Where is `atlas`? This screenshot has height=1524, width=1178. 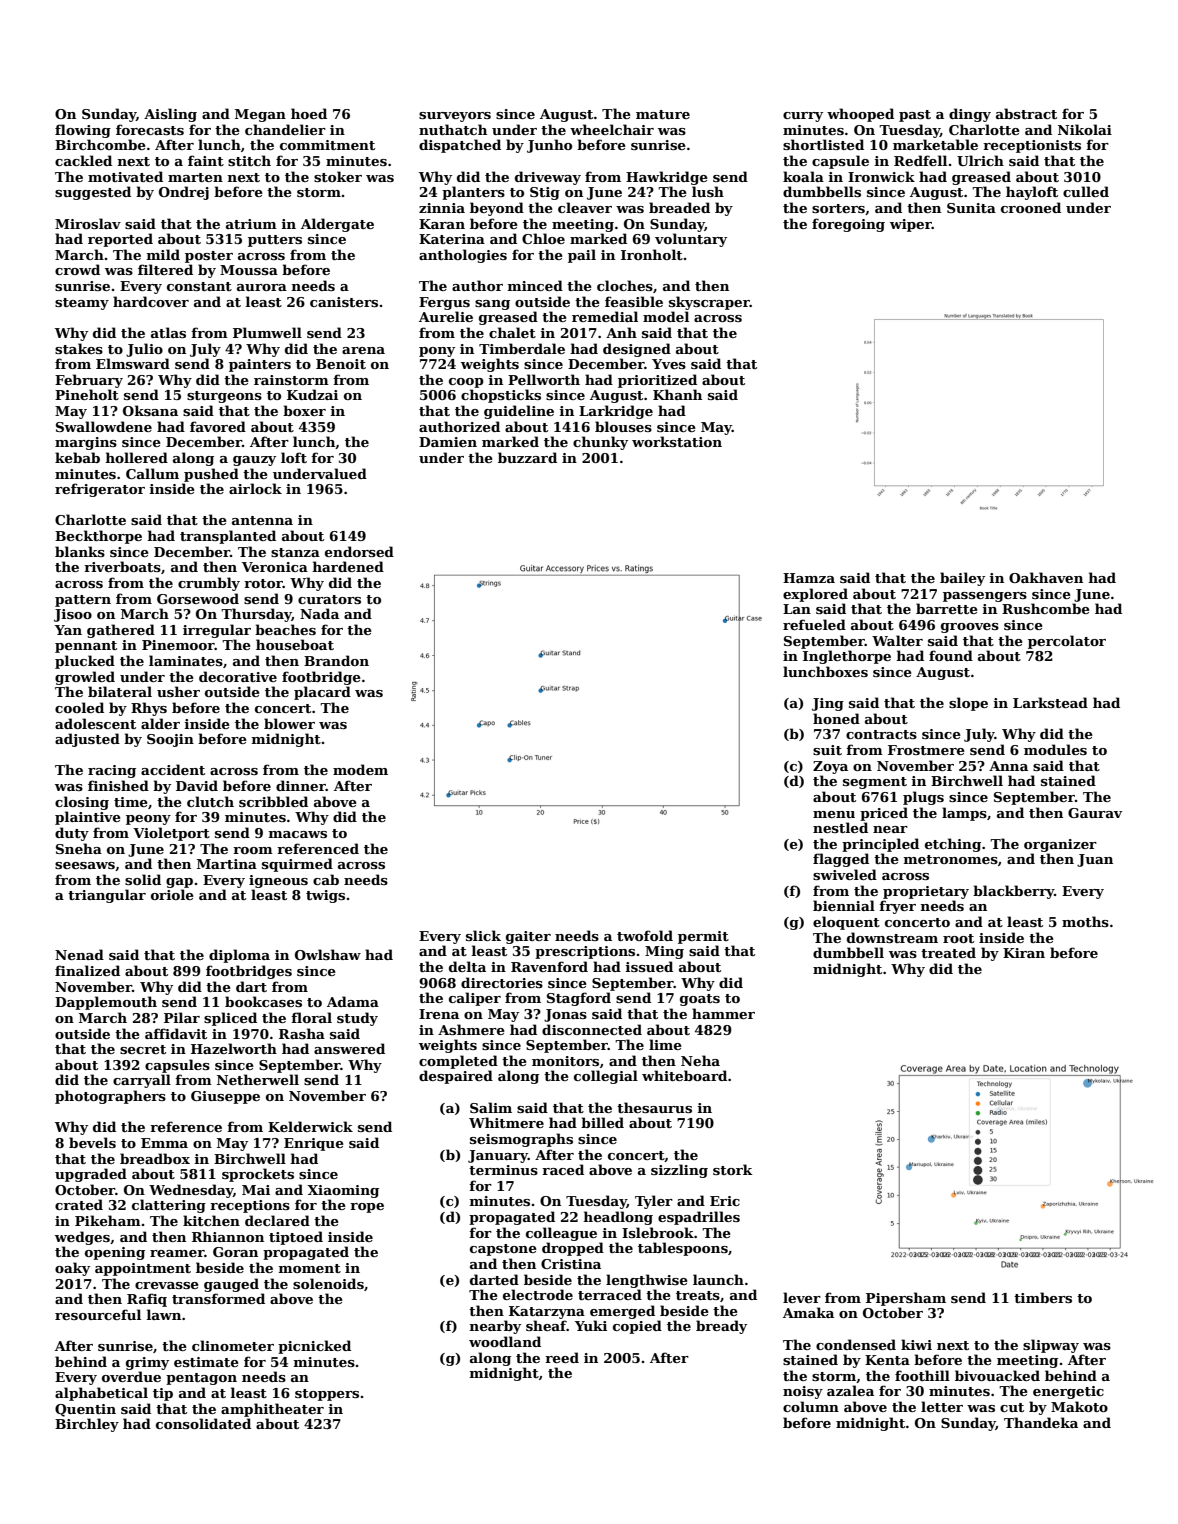 atlas is located at coordinates (168, 332).
